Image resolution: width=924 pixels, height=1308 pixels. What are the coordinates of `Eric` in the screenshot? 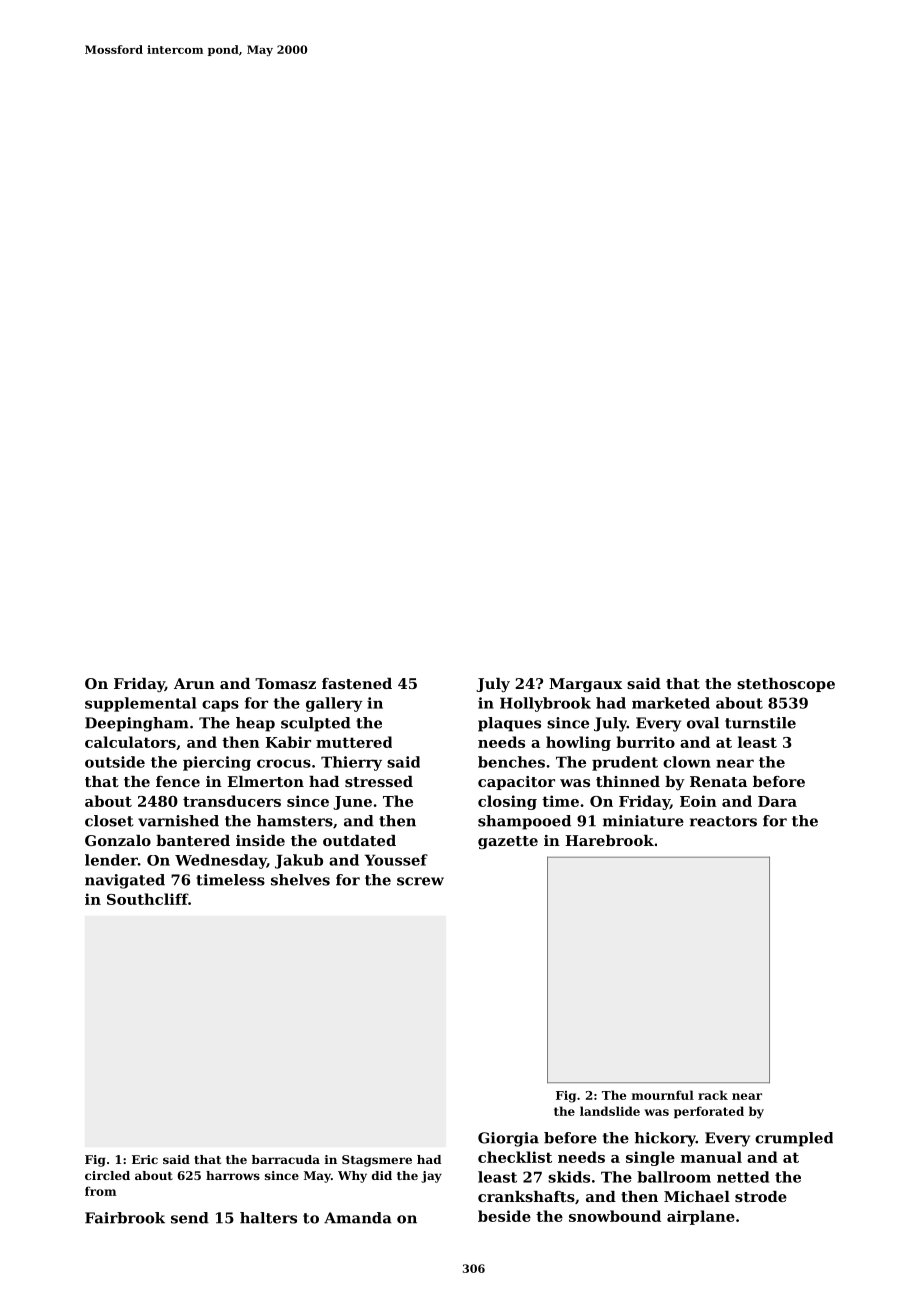 It's located at (145, 1159).
